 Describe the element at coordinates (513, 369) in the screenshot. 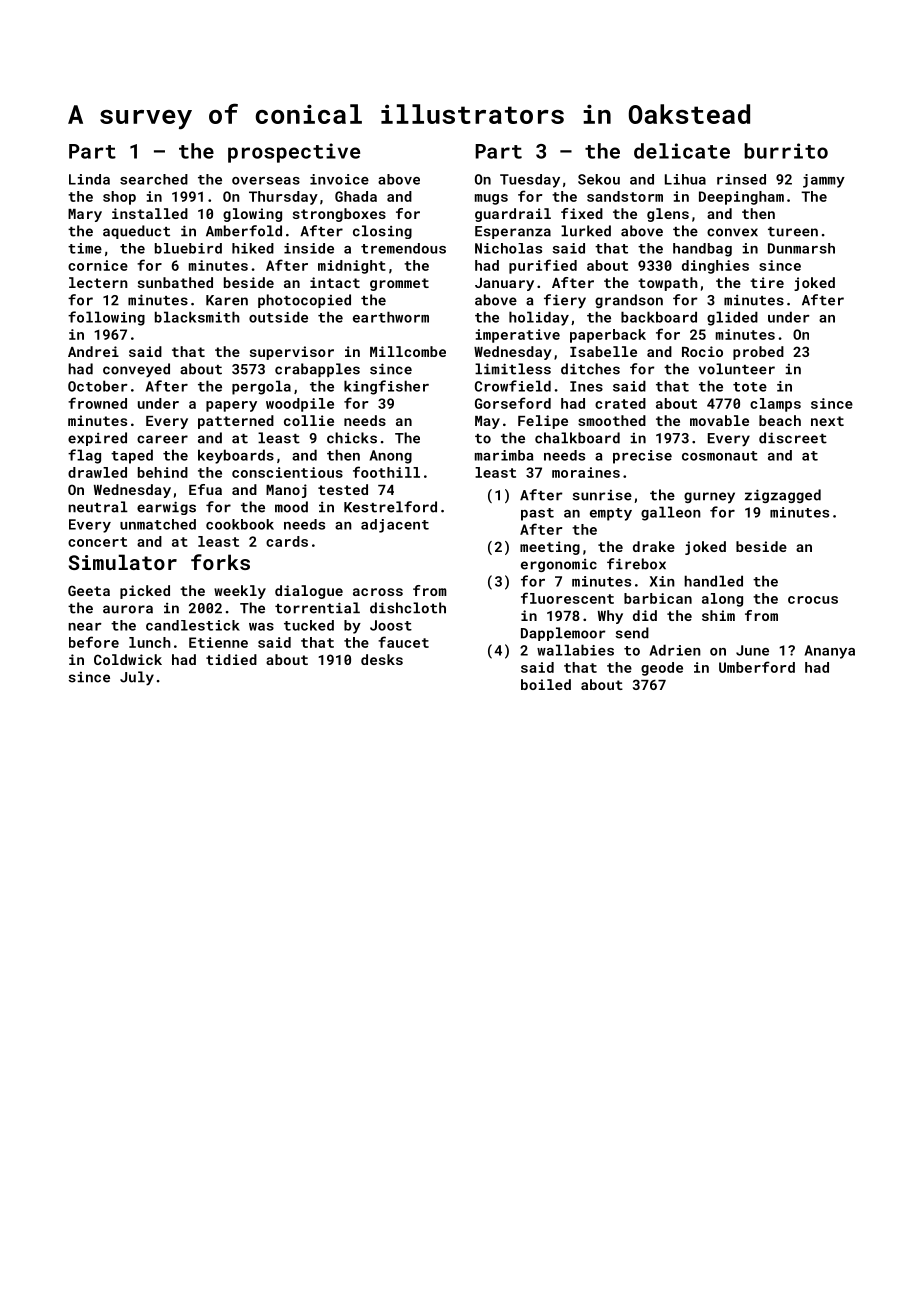

I see `limitless` at that location.
